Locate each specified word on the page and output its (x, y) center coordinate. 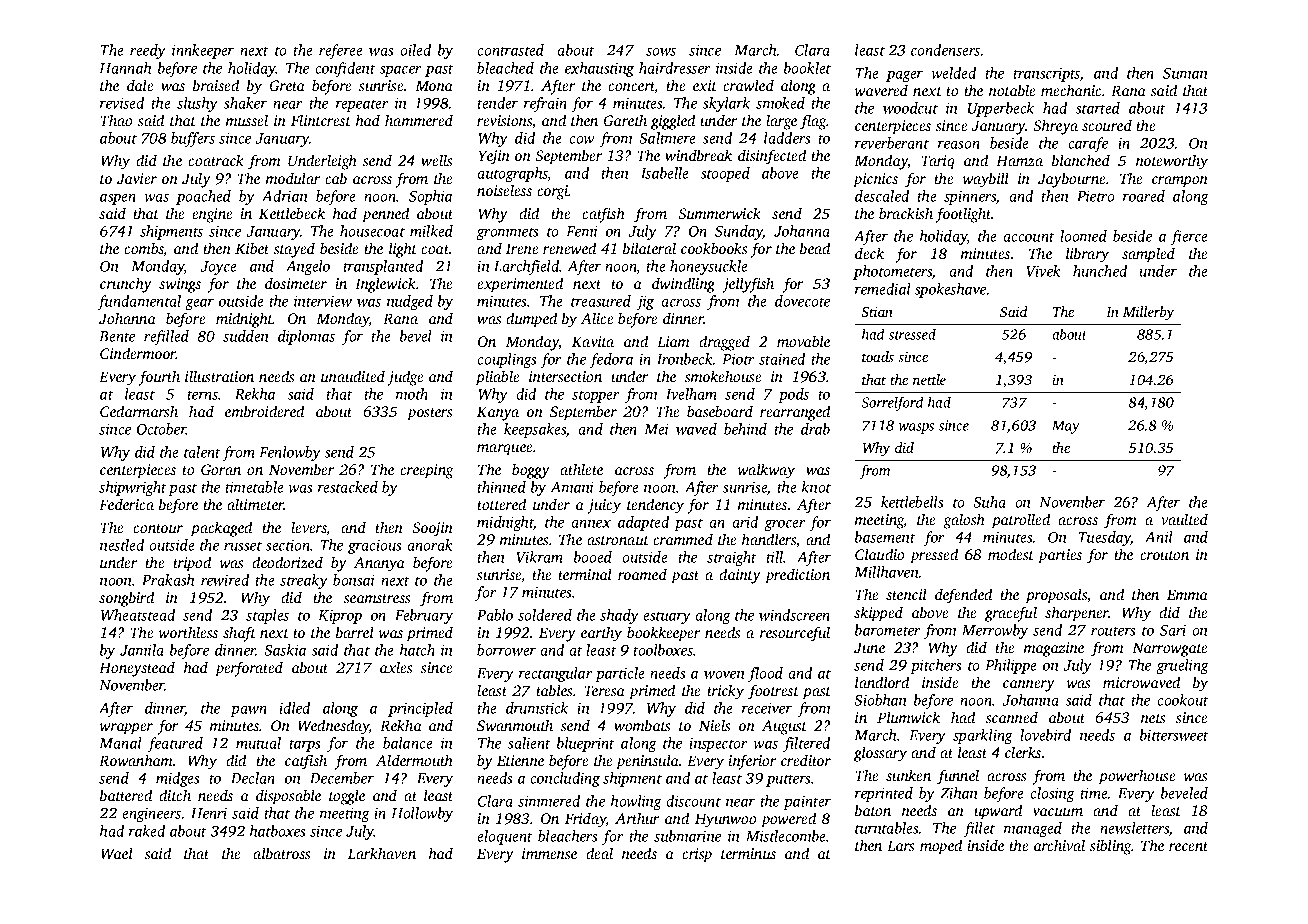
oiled (415, 50)
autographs (512, 174)
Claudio (880, 554)
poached (203, 197)
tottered (501, 504)
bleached (505, 68)
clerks (1023, 752)
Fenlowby (290, 453)
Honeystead (137, 669)
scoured (1107, 125)
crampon (1180, 182)
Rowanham (136, 760)
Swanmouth (515, 725)
